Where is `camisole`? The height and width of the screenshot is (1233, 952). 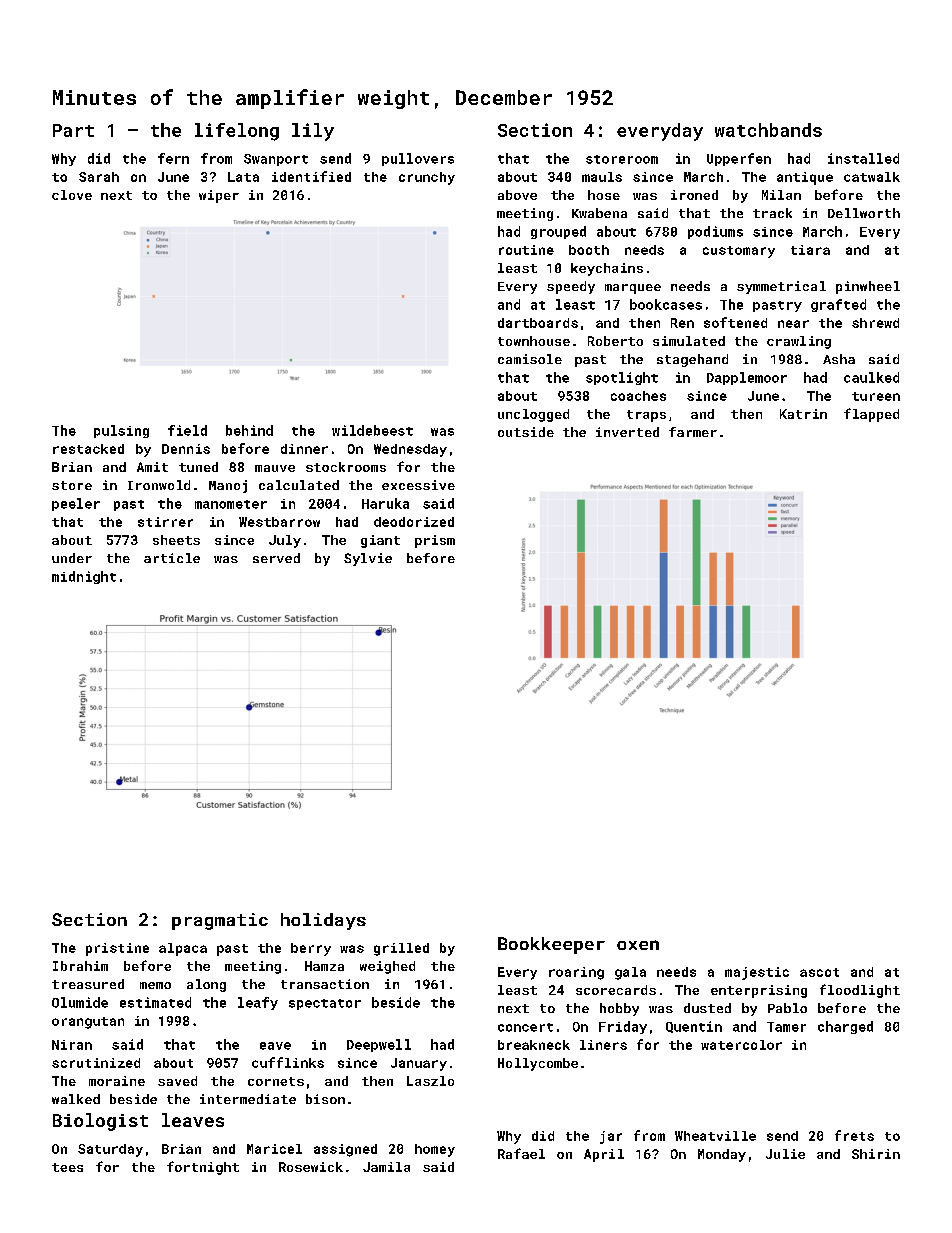 camisole is located at coordinates (530, 359).
